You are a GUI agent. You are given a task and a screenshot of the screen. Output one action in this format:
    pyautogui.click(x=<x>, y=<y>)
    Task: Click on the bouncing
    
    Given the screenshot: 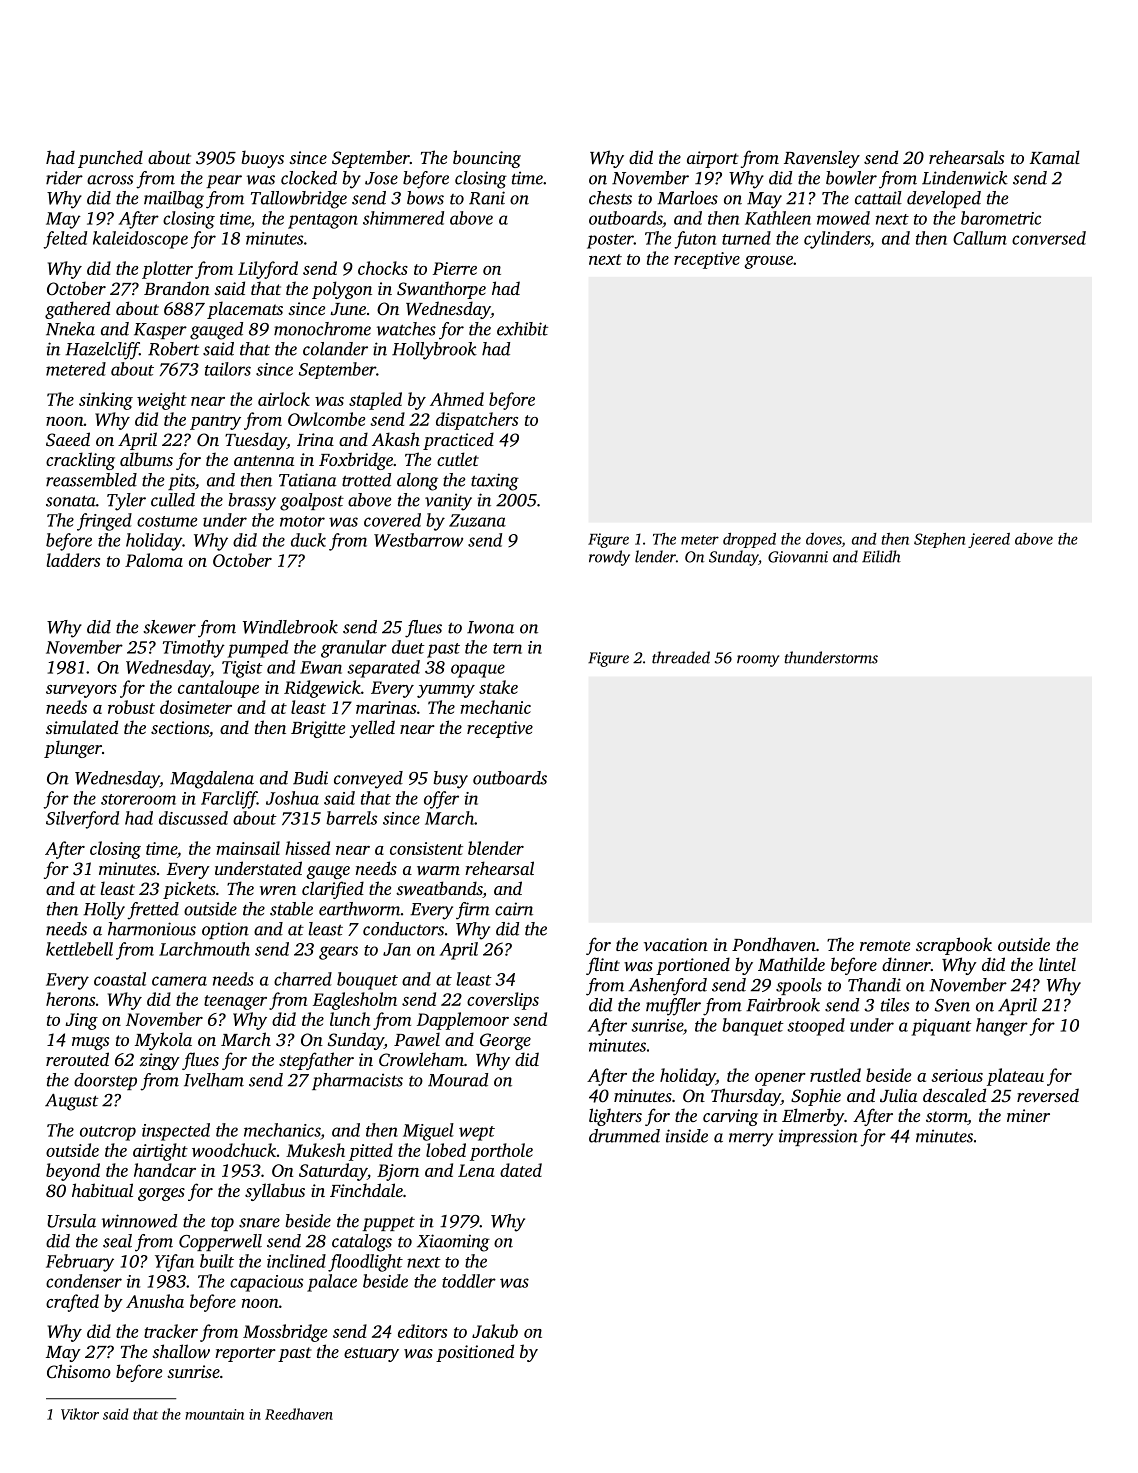 What is the action you would take?
    pyautogui.click(x=487, y=159)
